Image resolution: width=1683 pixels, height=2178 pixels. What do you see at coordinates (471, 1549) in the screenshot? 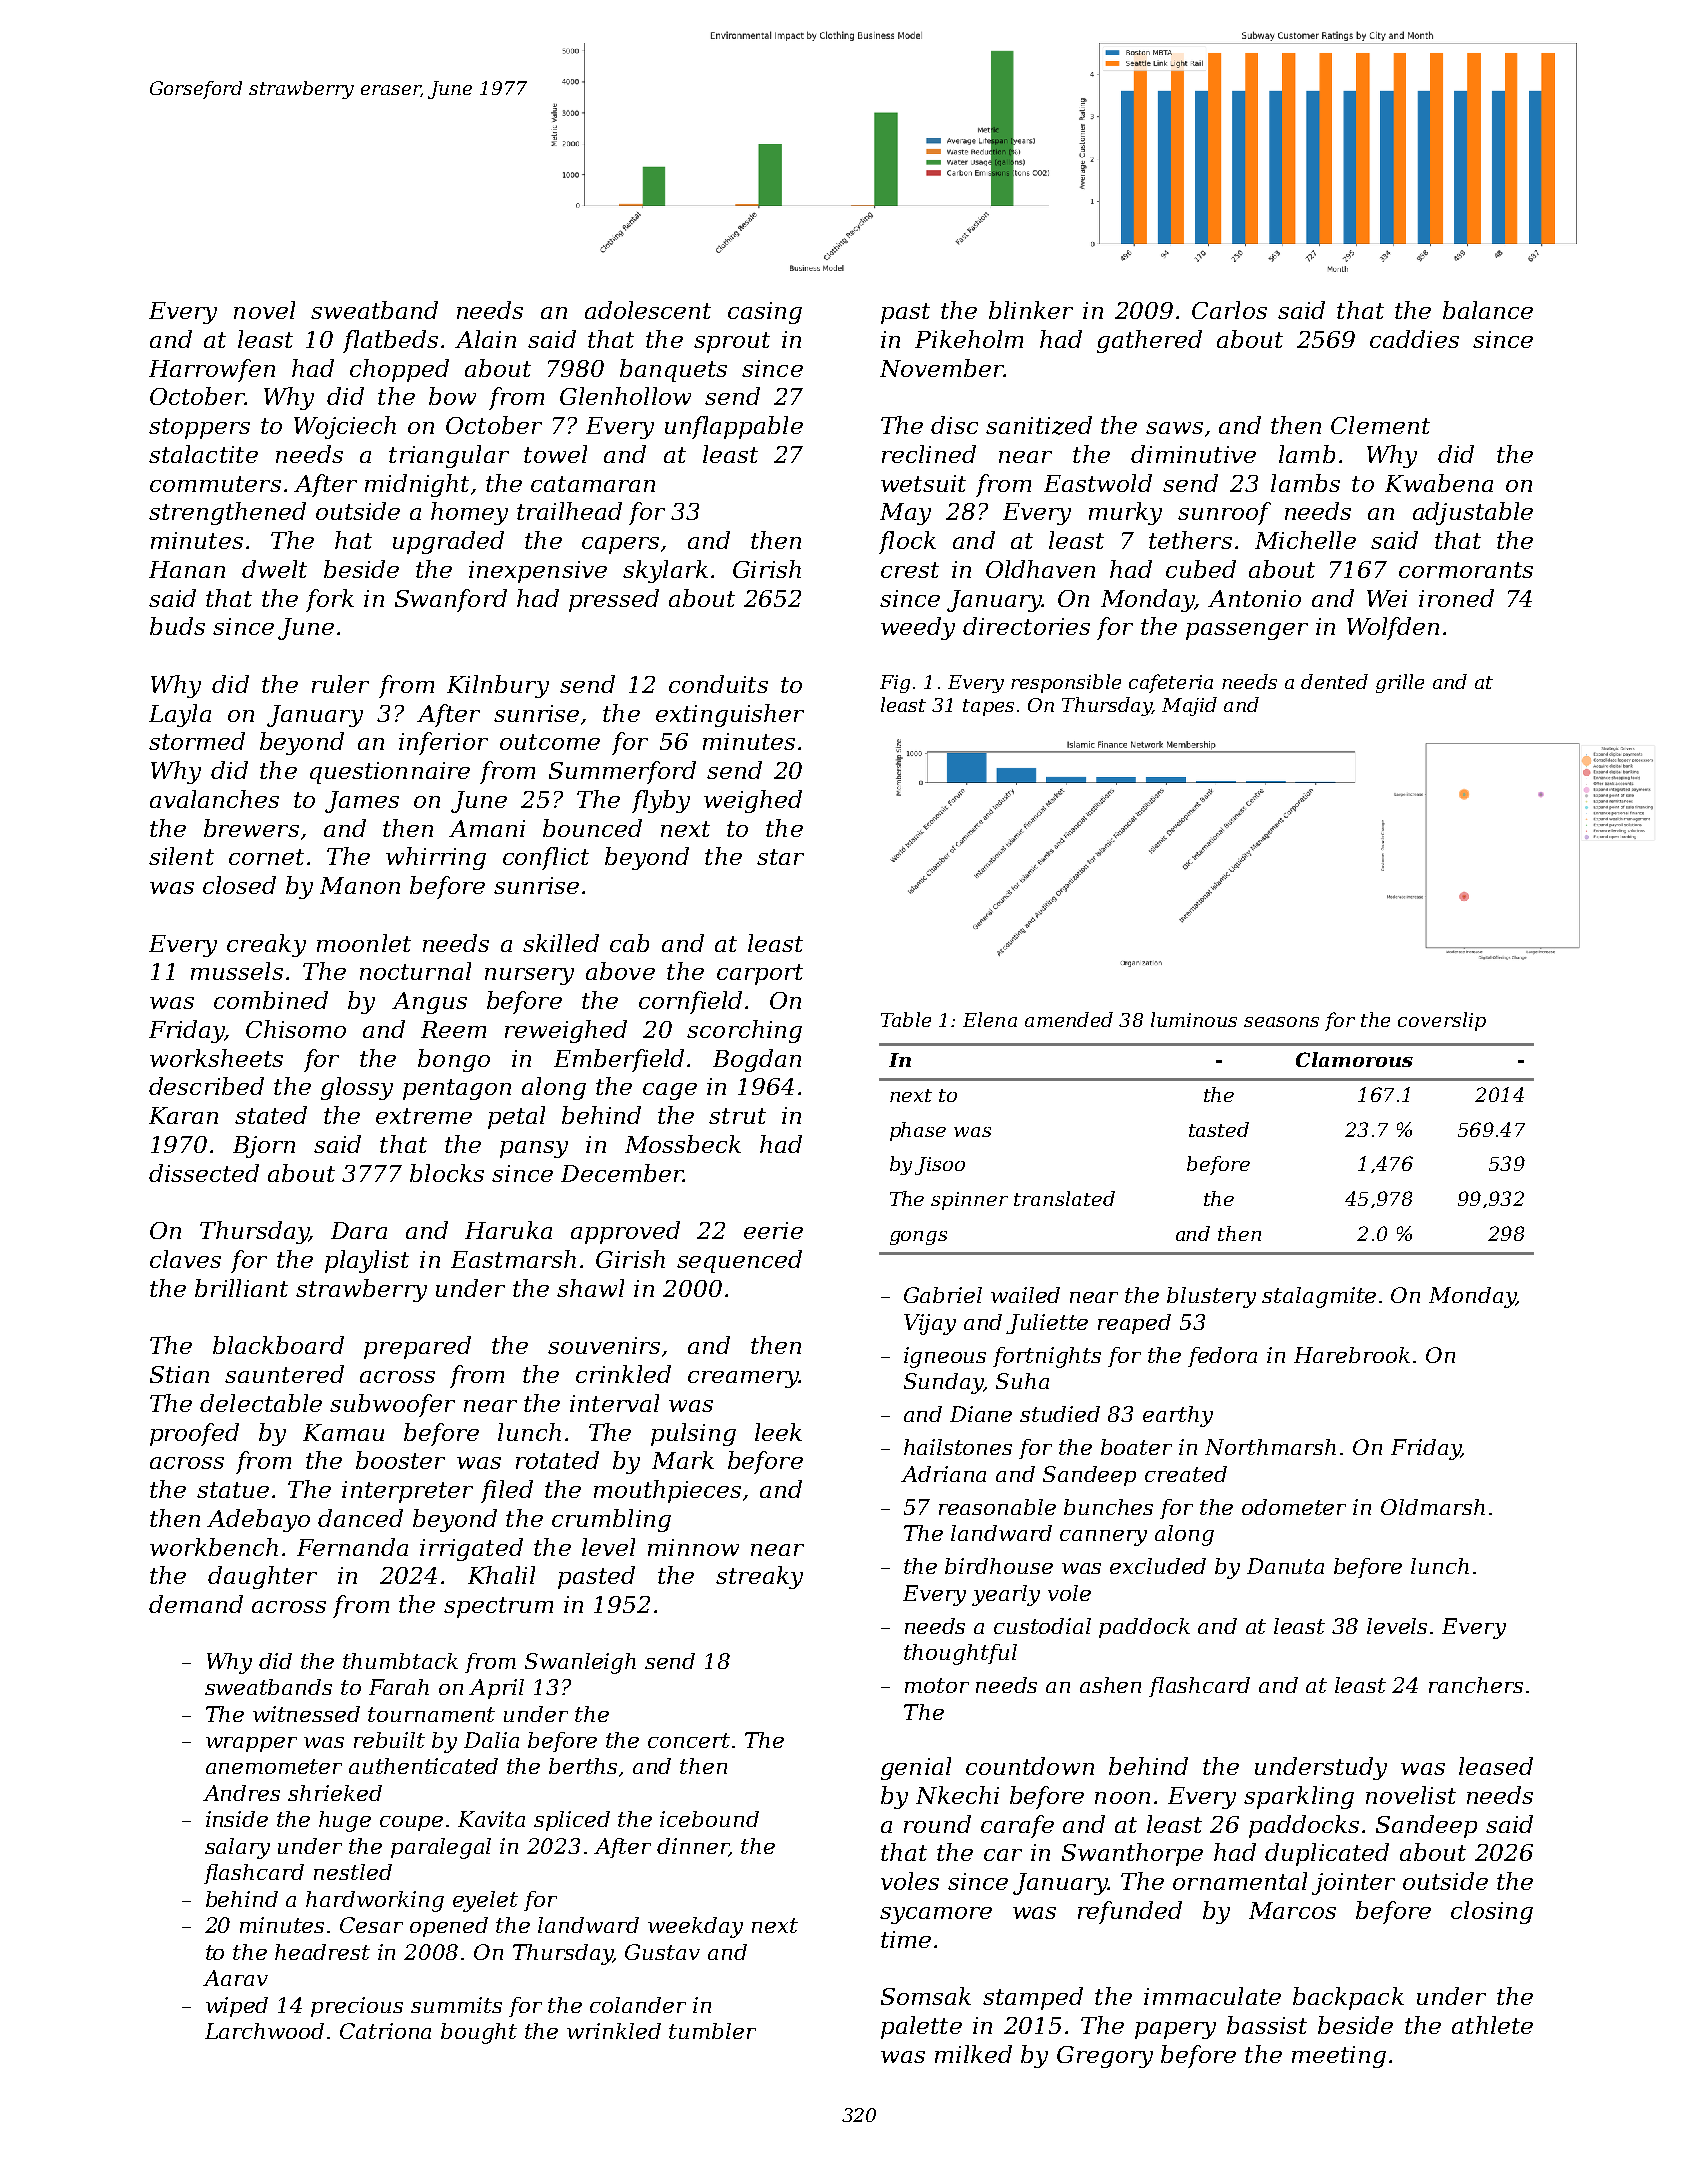
I see `irrigated` at bounding box center [471, 1549].
